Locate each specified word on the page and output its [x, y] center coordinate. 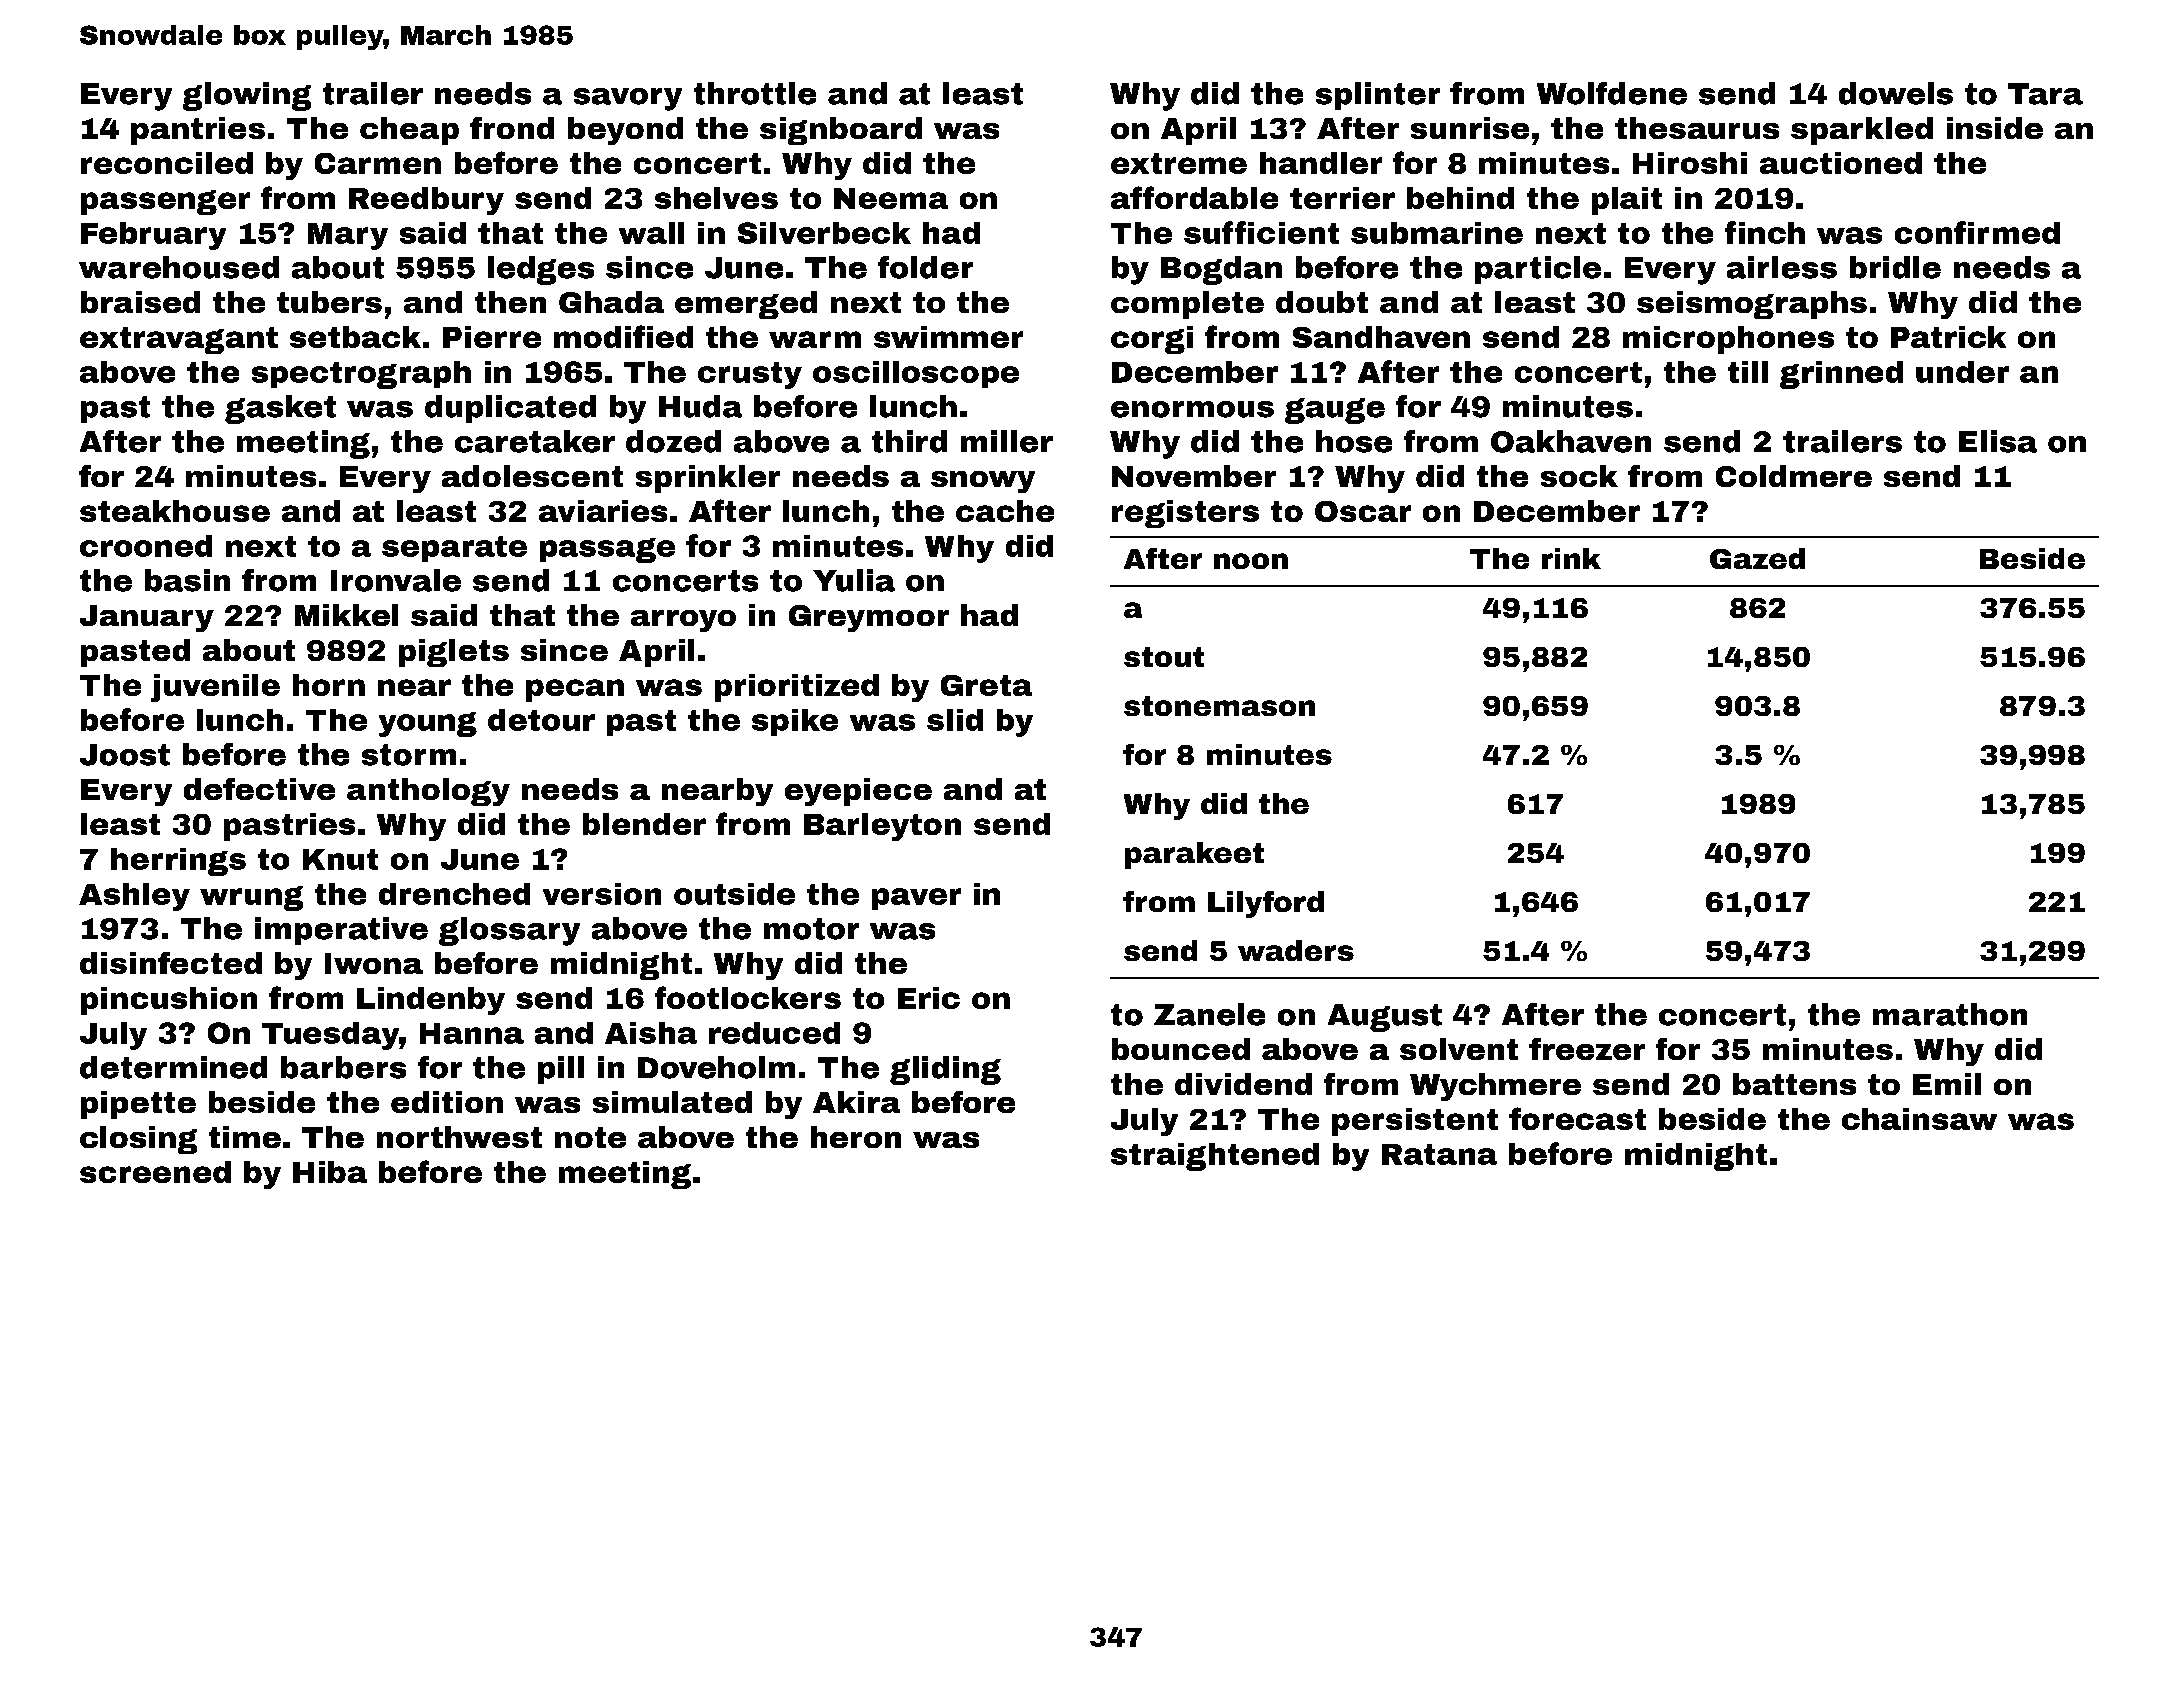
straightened [1215, 1157]
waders [1296, 950]
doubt [1322, 302]
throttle [755, 93]
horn [329, 685]
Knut [340, 859]
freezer [1587, 1049]
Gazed [1757, 558]
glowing [247, 96]
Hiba [330, 1172]
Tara [2045, 94]
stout [1164, 657]
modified [623, 336]
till [1748, 372]
